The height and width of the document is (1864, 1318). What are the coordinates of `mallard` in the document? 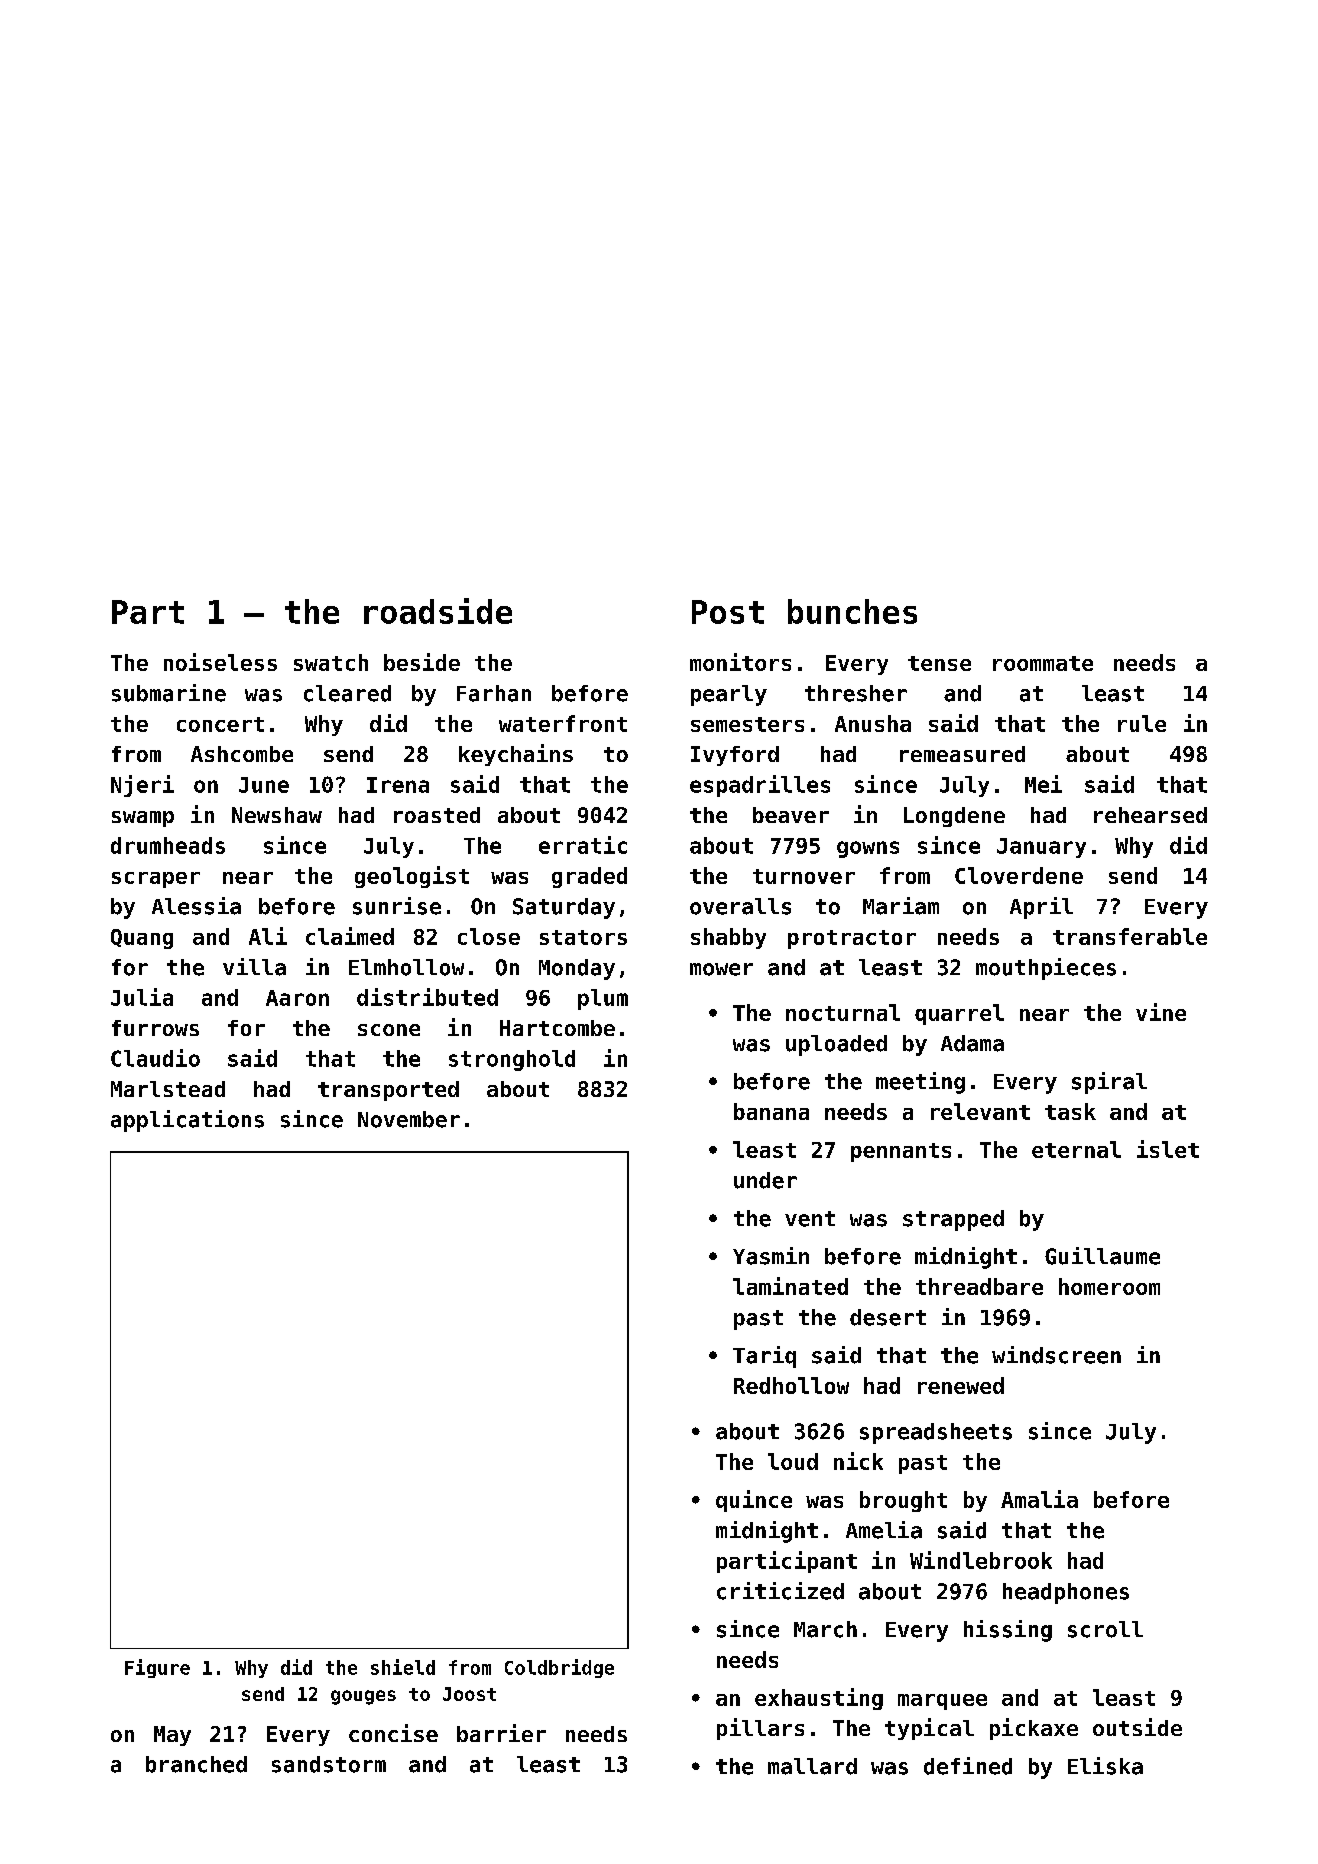 It's located at (812, 1766).
